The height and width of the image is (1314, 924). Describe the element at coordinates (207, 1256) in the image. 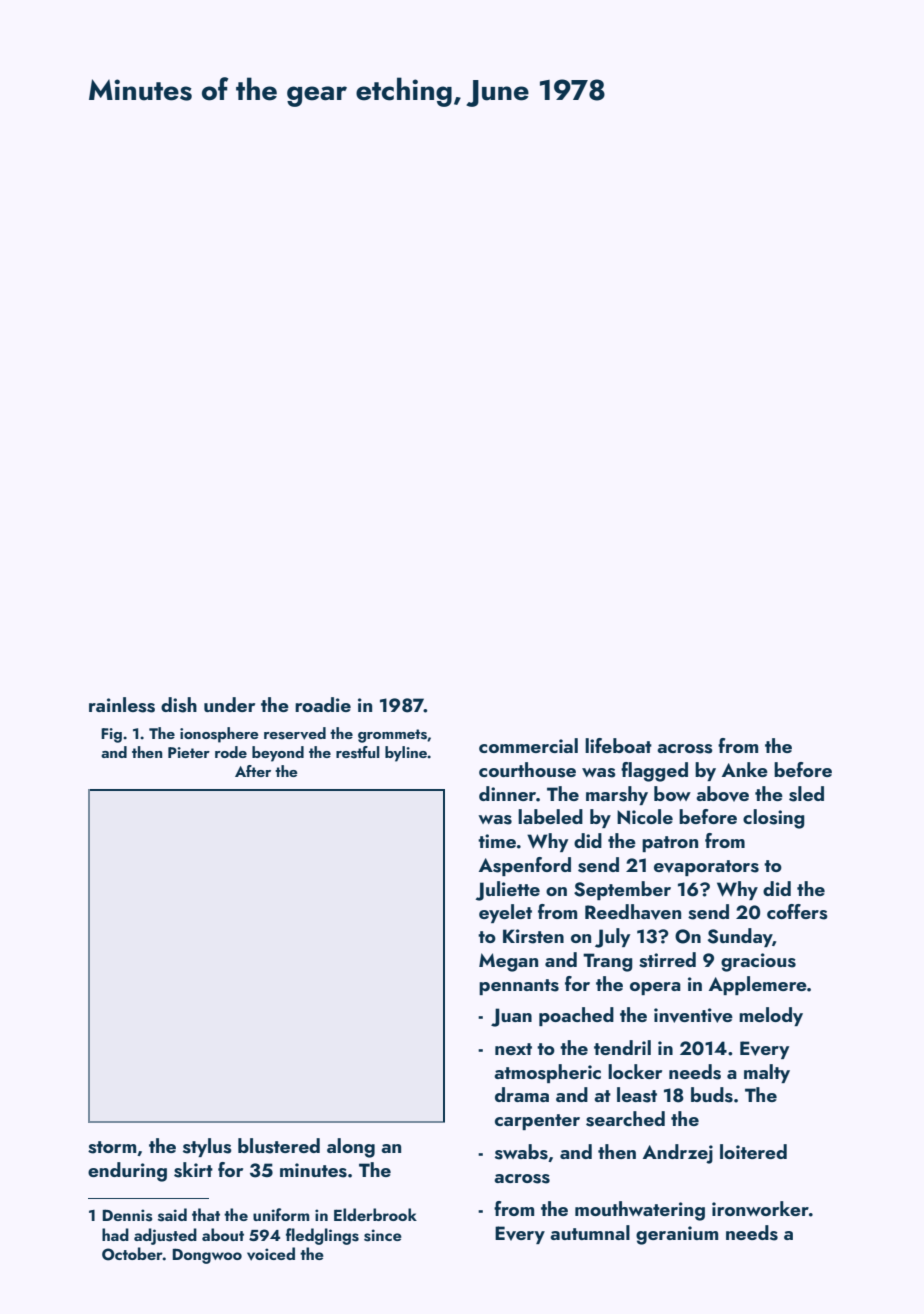

I see `Dongwoo` at that location.
